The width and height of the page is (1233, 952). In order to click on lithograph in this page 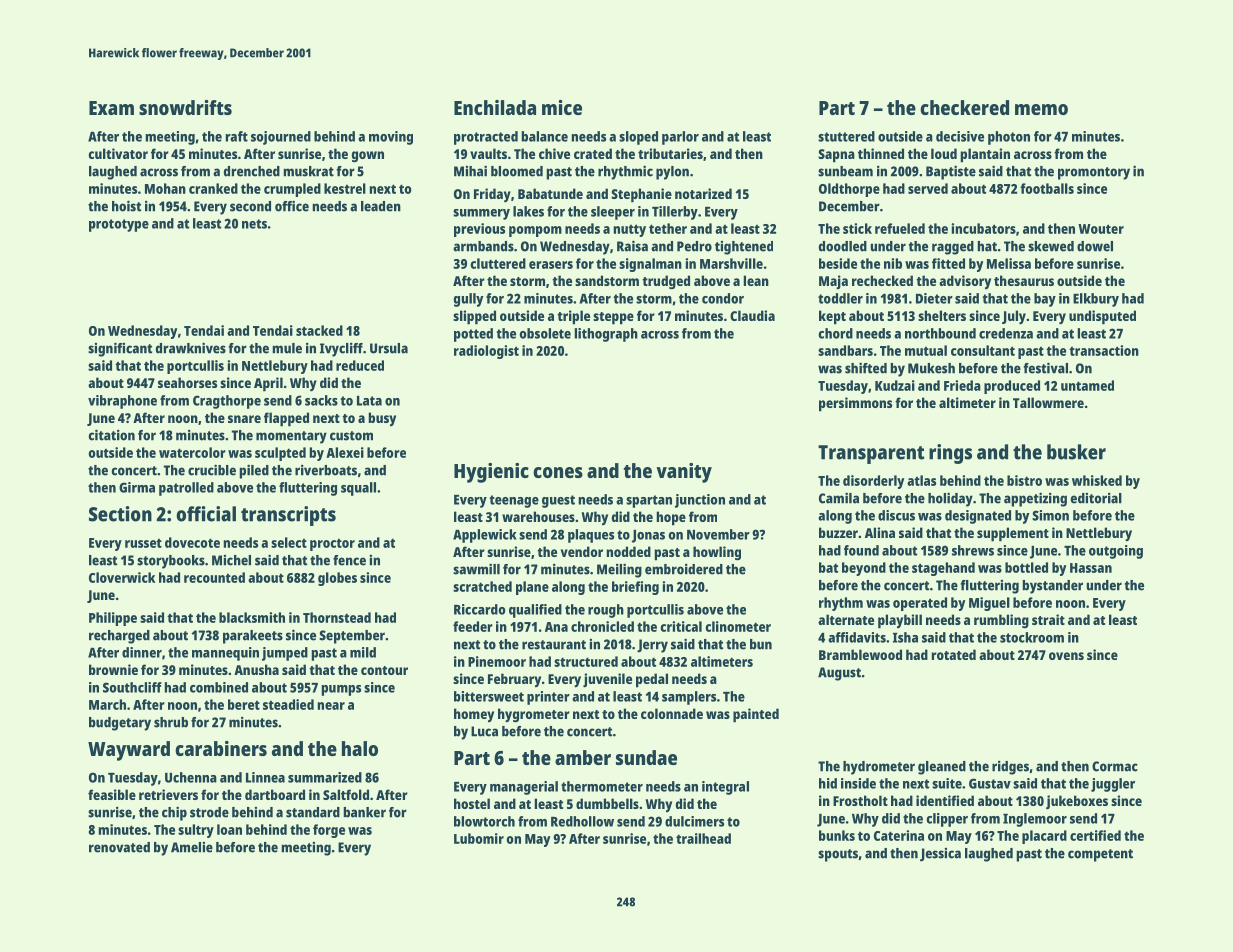, I will do `click(606, 335)`.
